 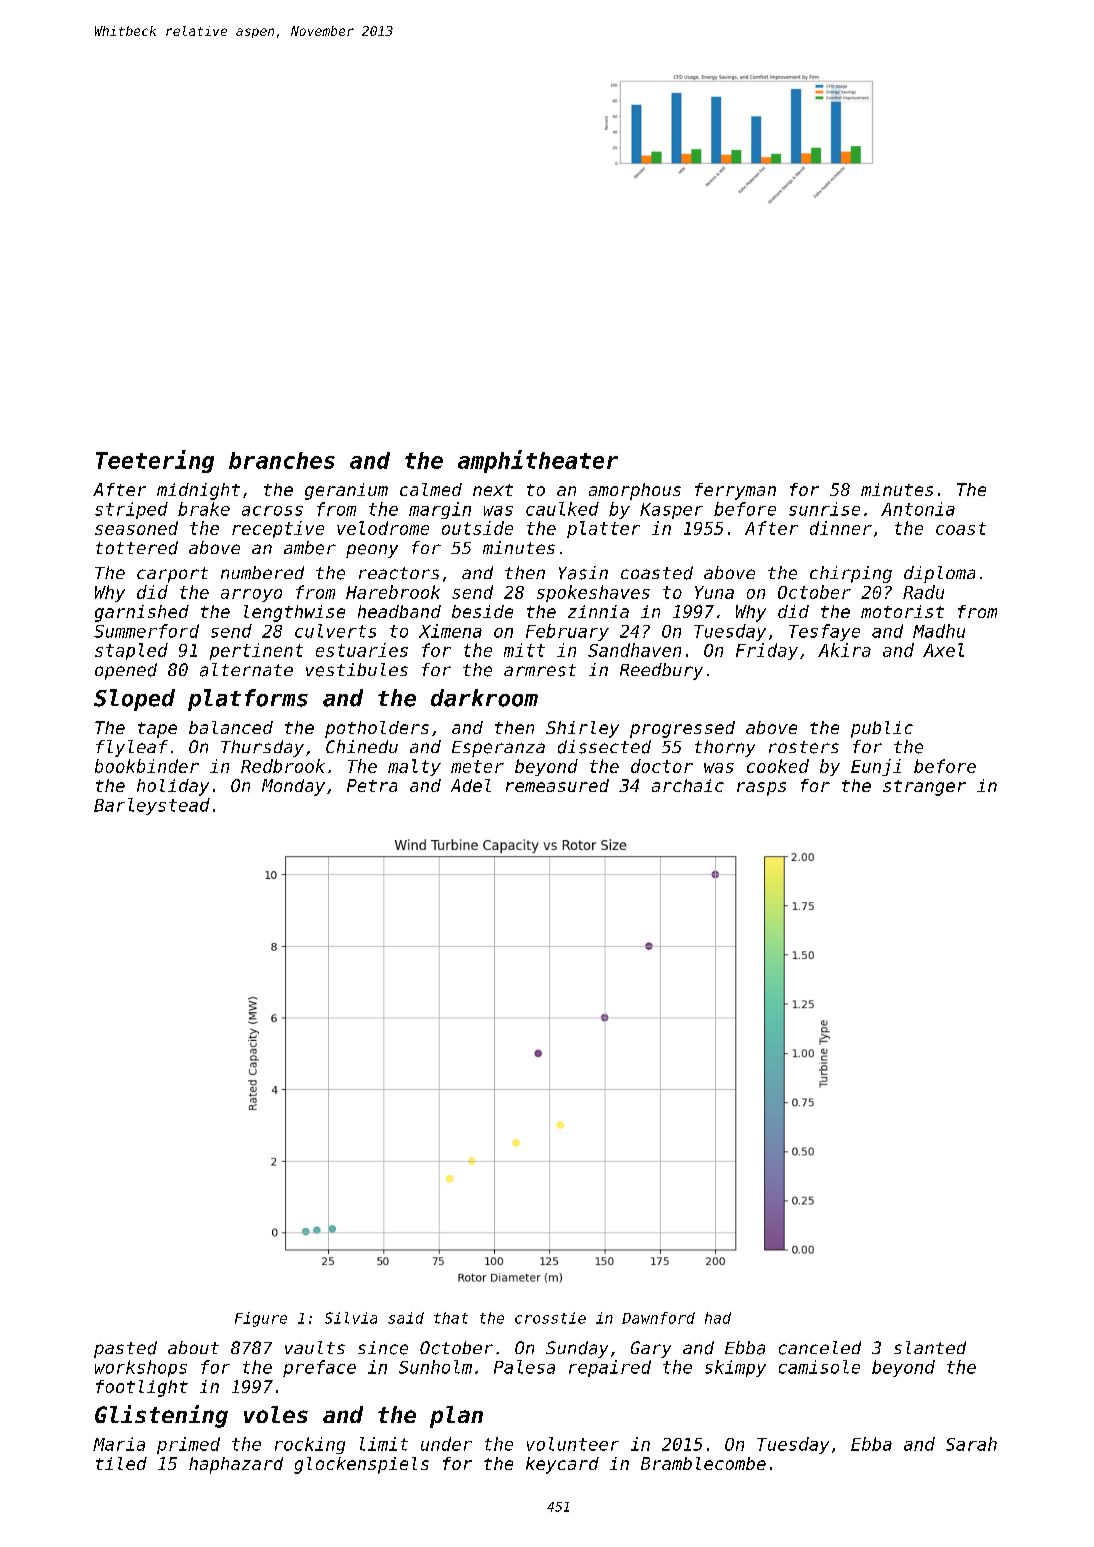 What do you see at coordinates (562, 1465) in the screenshot?
I see `keycard` at bounding box center [562, 1465].
